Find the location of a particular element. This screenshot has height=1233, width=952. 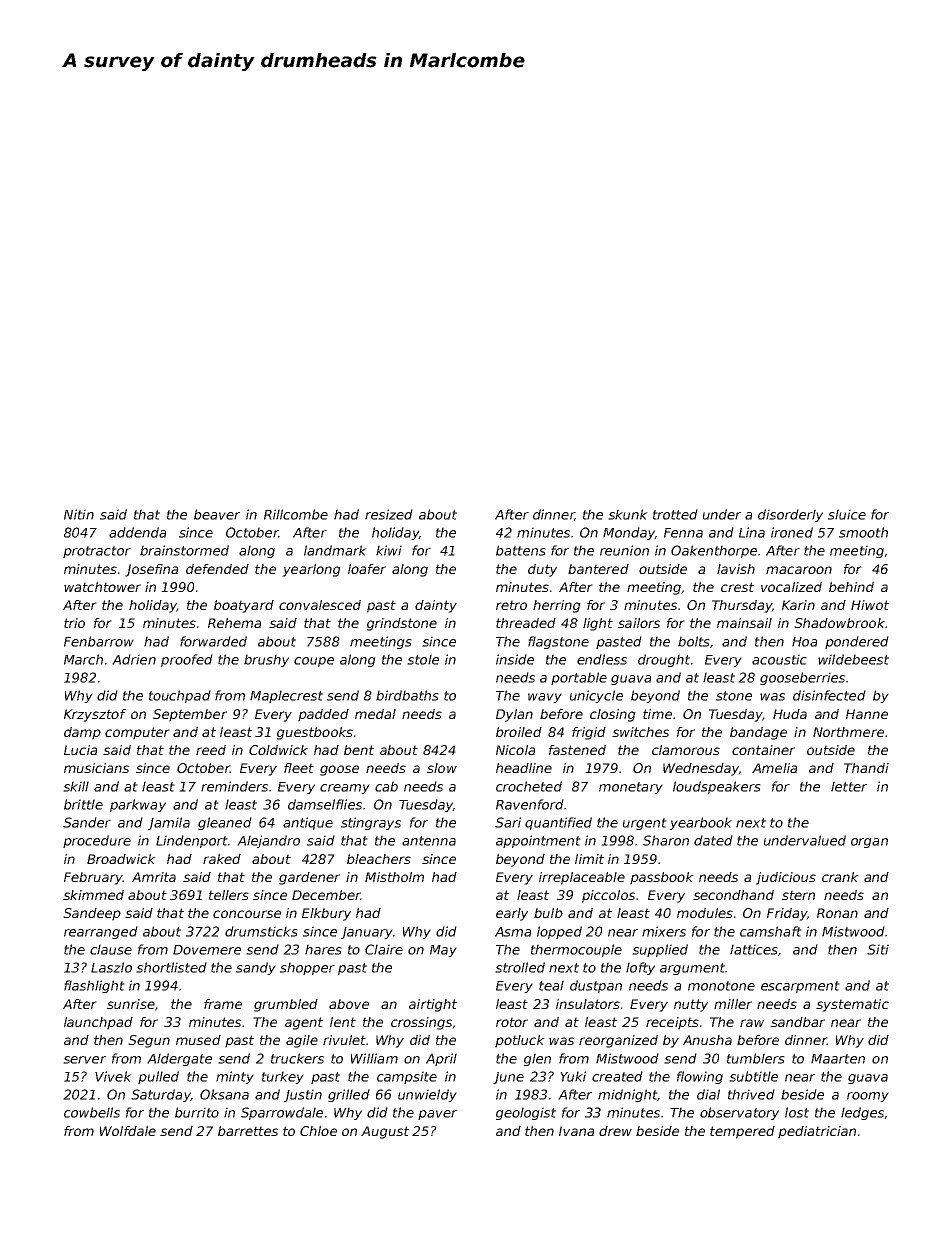

touchpad is located at coordinates (180, 696).
